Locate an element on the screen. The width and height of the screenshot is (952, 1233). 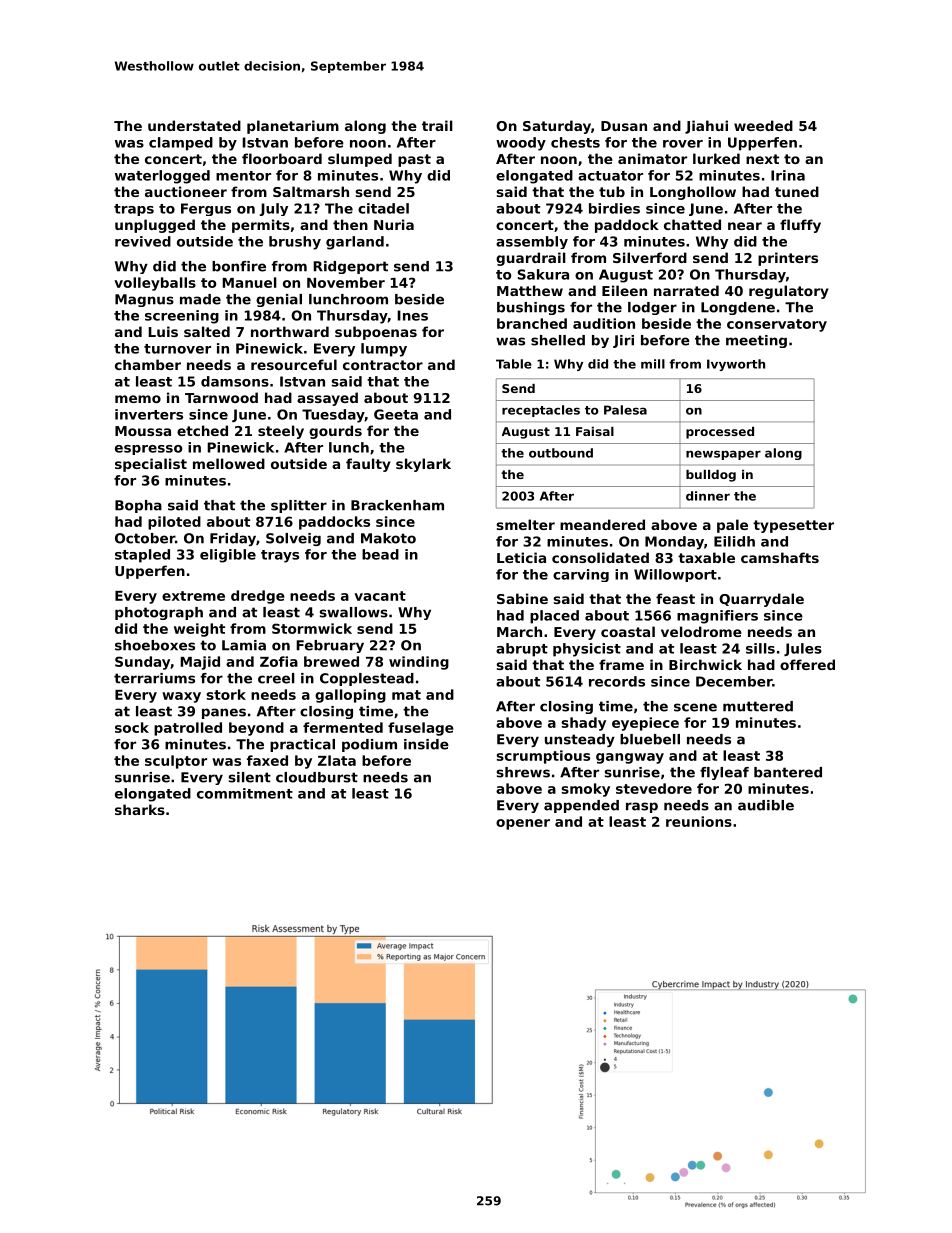
velodrome is located at coordinates (701, 631).
